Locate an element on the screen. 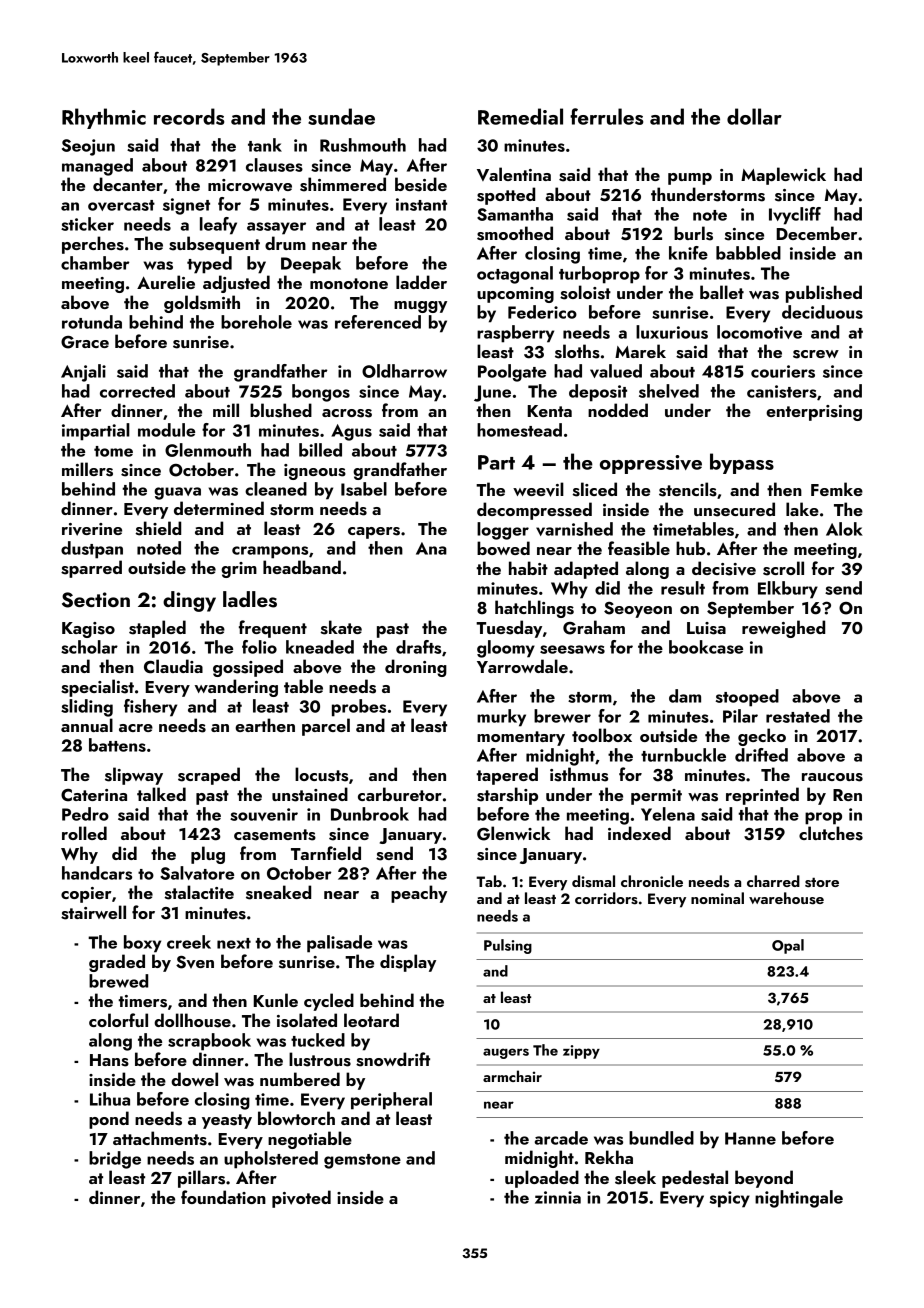  tank is located at coordinates (265, 145).
